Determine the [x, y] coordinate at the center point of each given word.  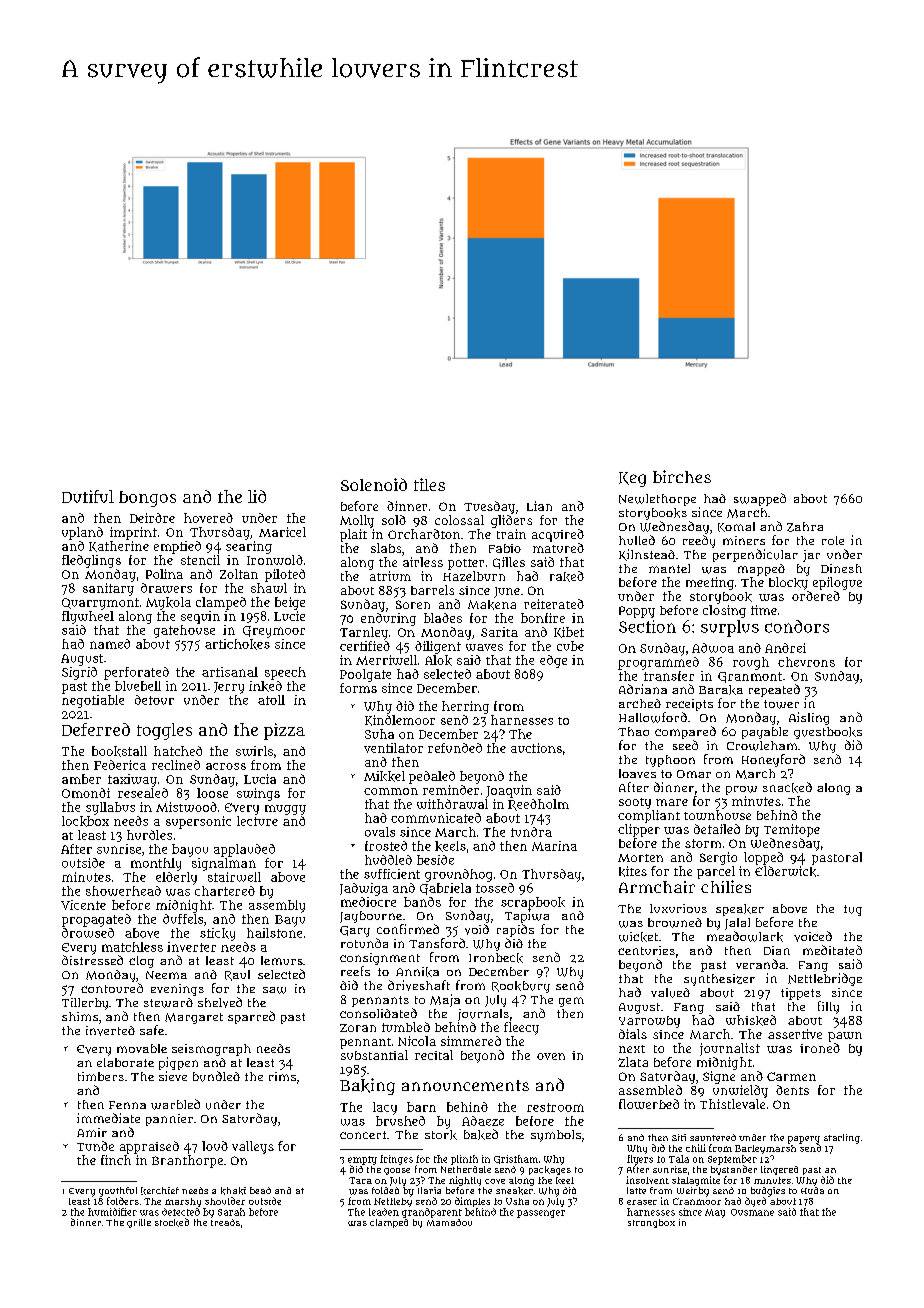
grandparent [432, 1213]
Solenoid [374, 484]
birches [682, 476]
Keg [632, 479]
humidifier [112, 1212]
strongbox [651, 1223]
